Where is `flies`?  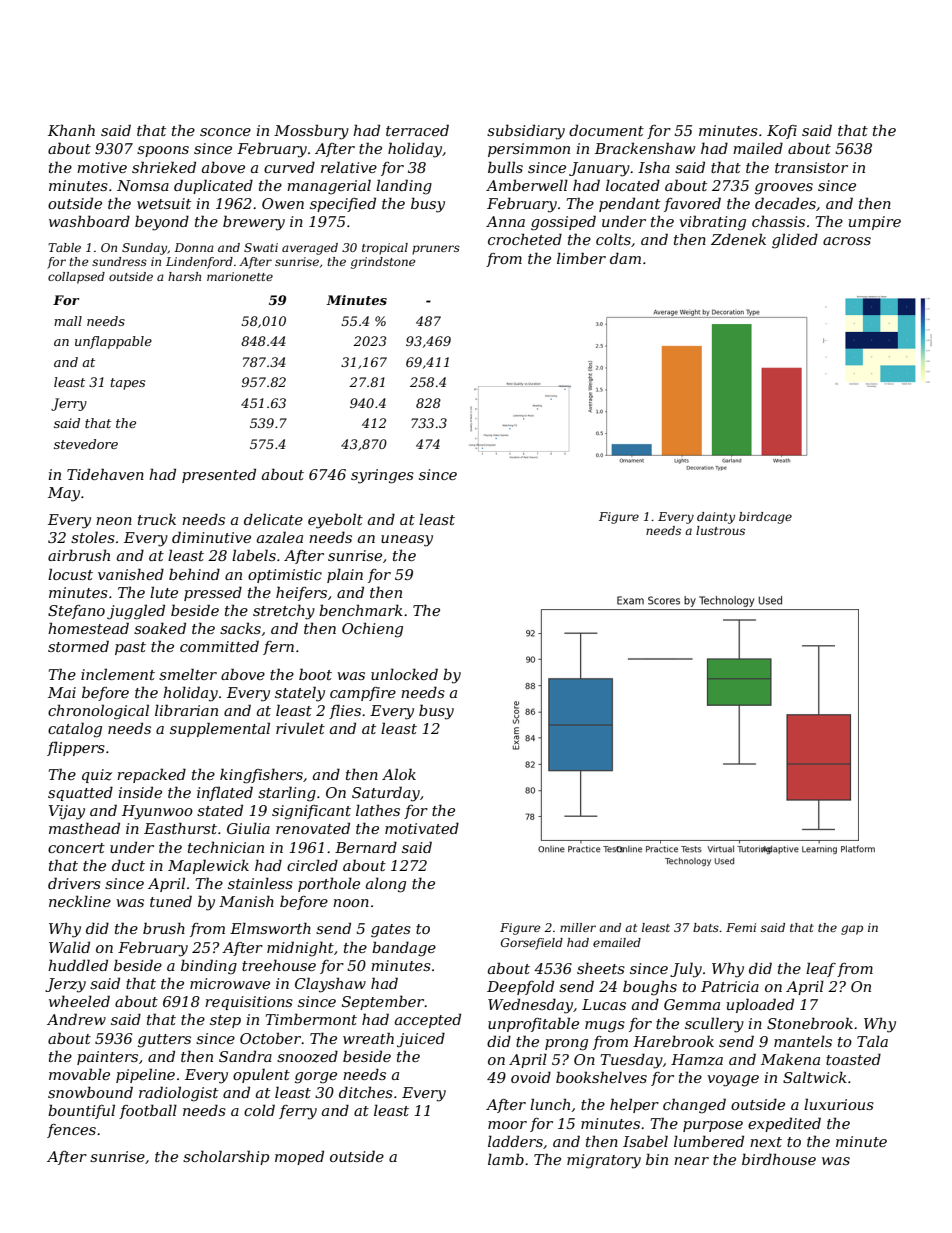
flies is located at coordinates (345, 711).
